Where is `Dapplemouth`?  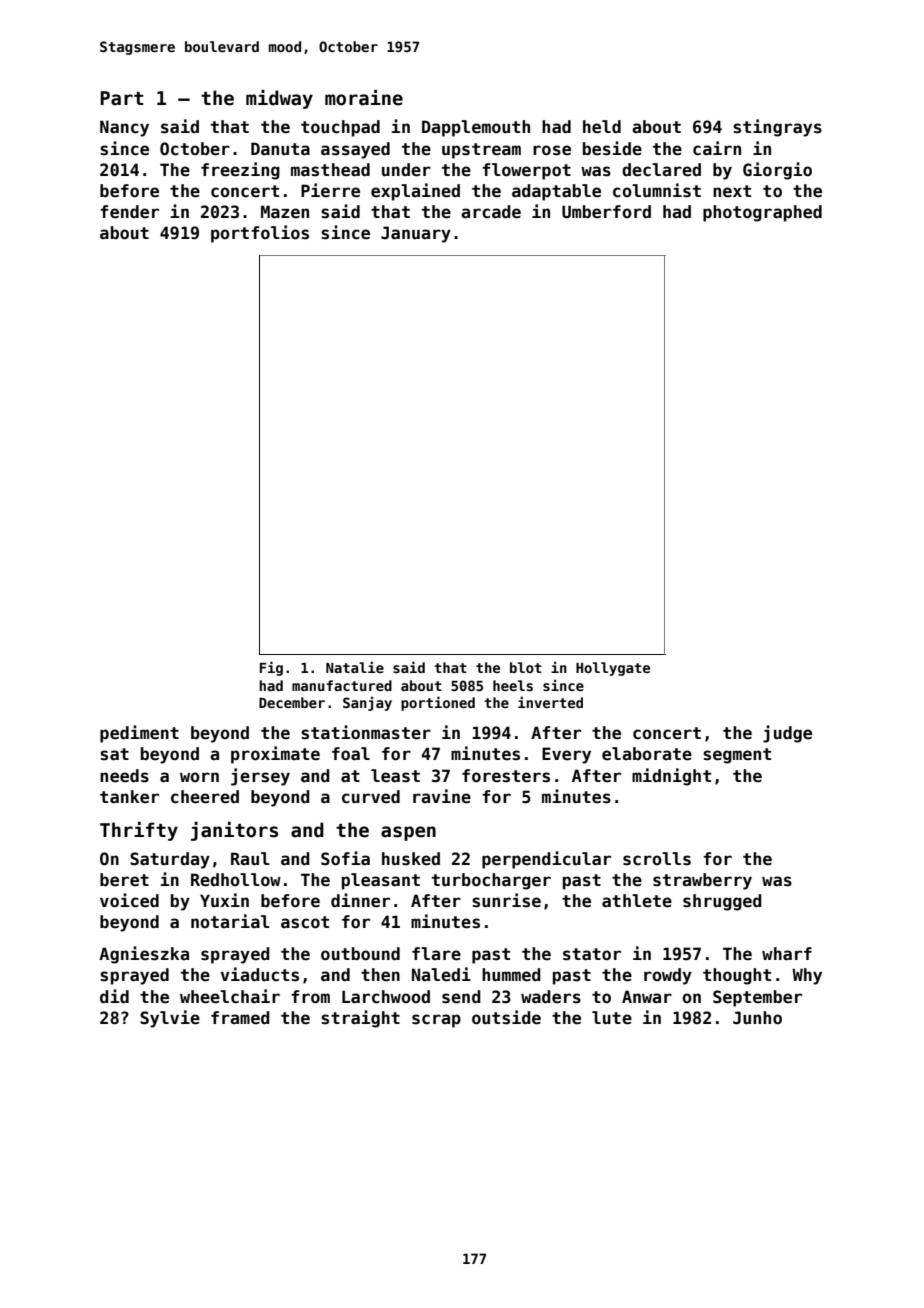 Dapplemouth is located at coordinates (476, 128).
